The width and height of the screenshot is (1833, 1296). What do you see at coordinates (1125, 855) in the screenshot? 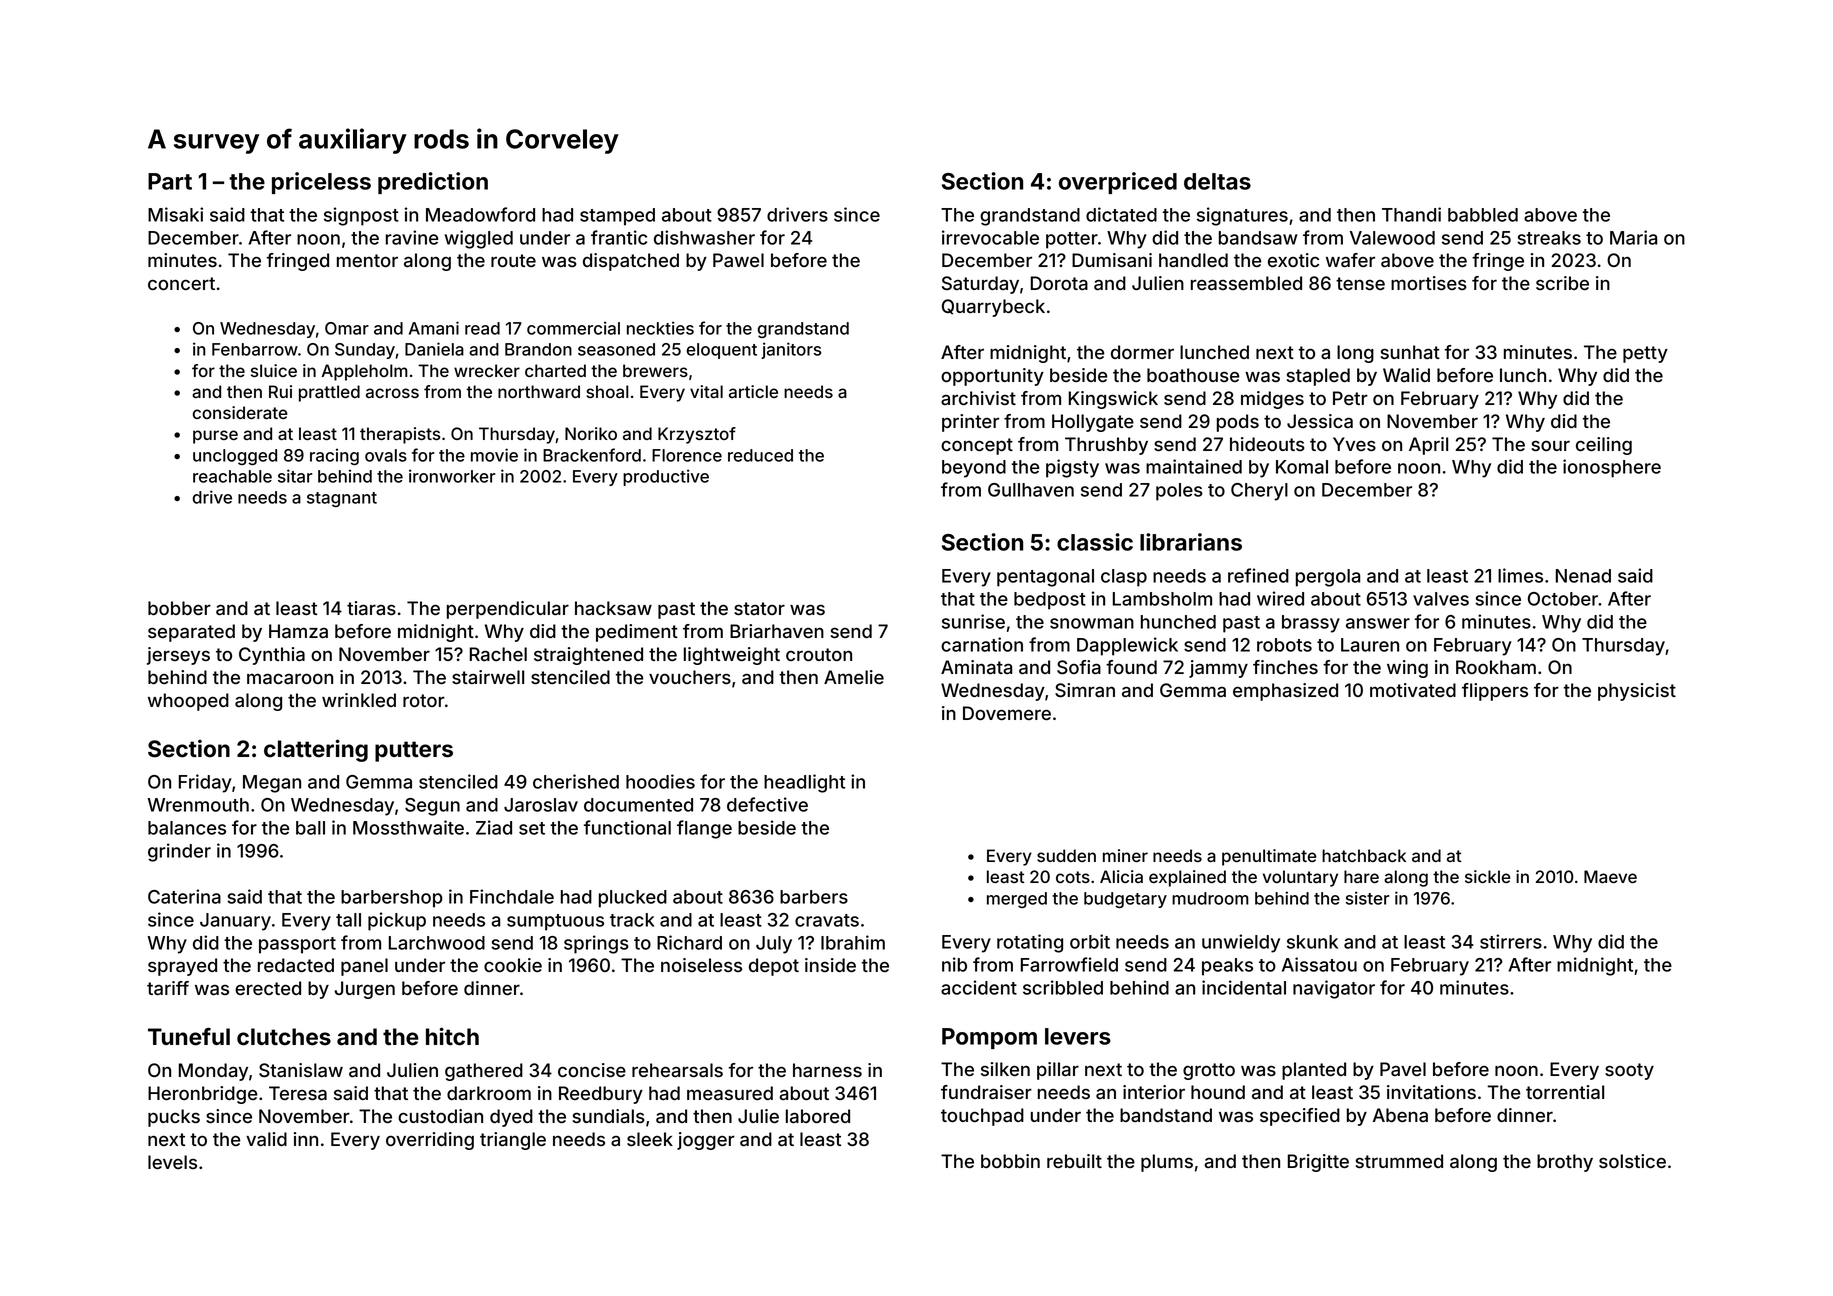
I see `miner` at bounding box center [1125, 855].
